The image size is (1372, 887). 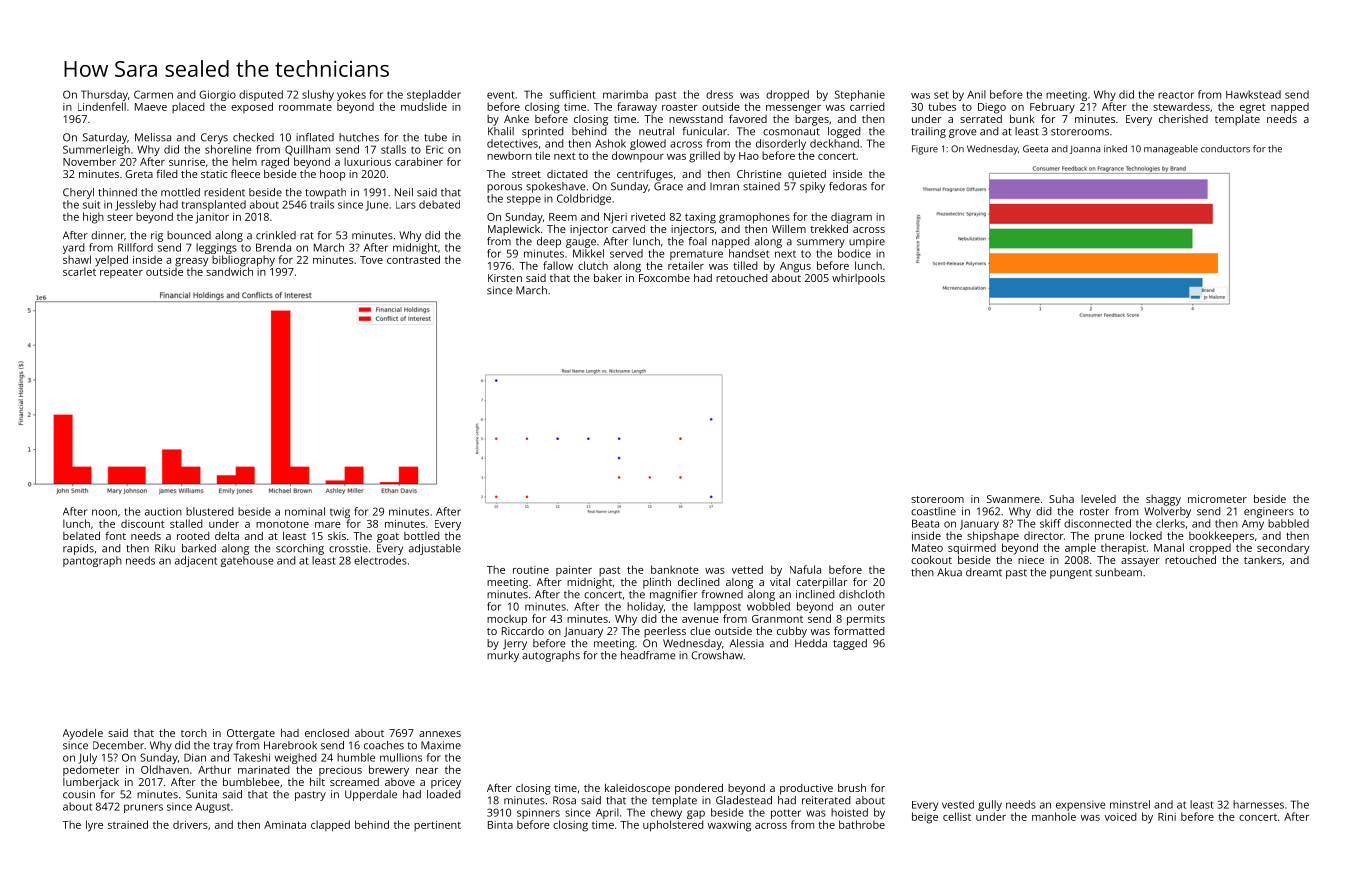 What do you see at coordinates (1118, 572) in the screenshot?
I see `sunbeam` at bounding box center [1118, 572].
